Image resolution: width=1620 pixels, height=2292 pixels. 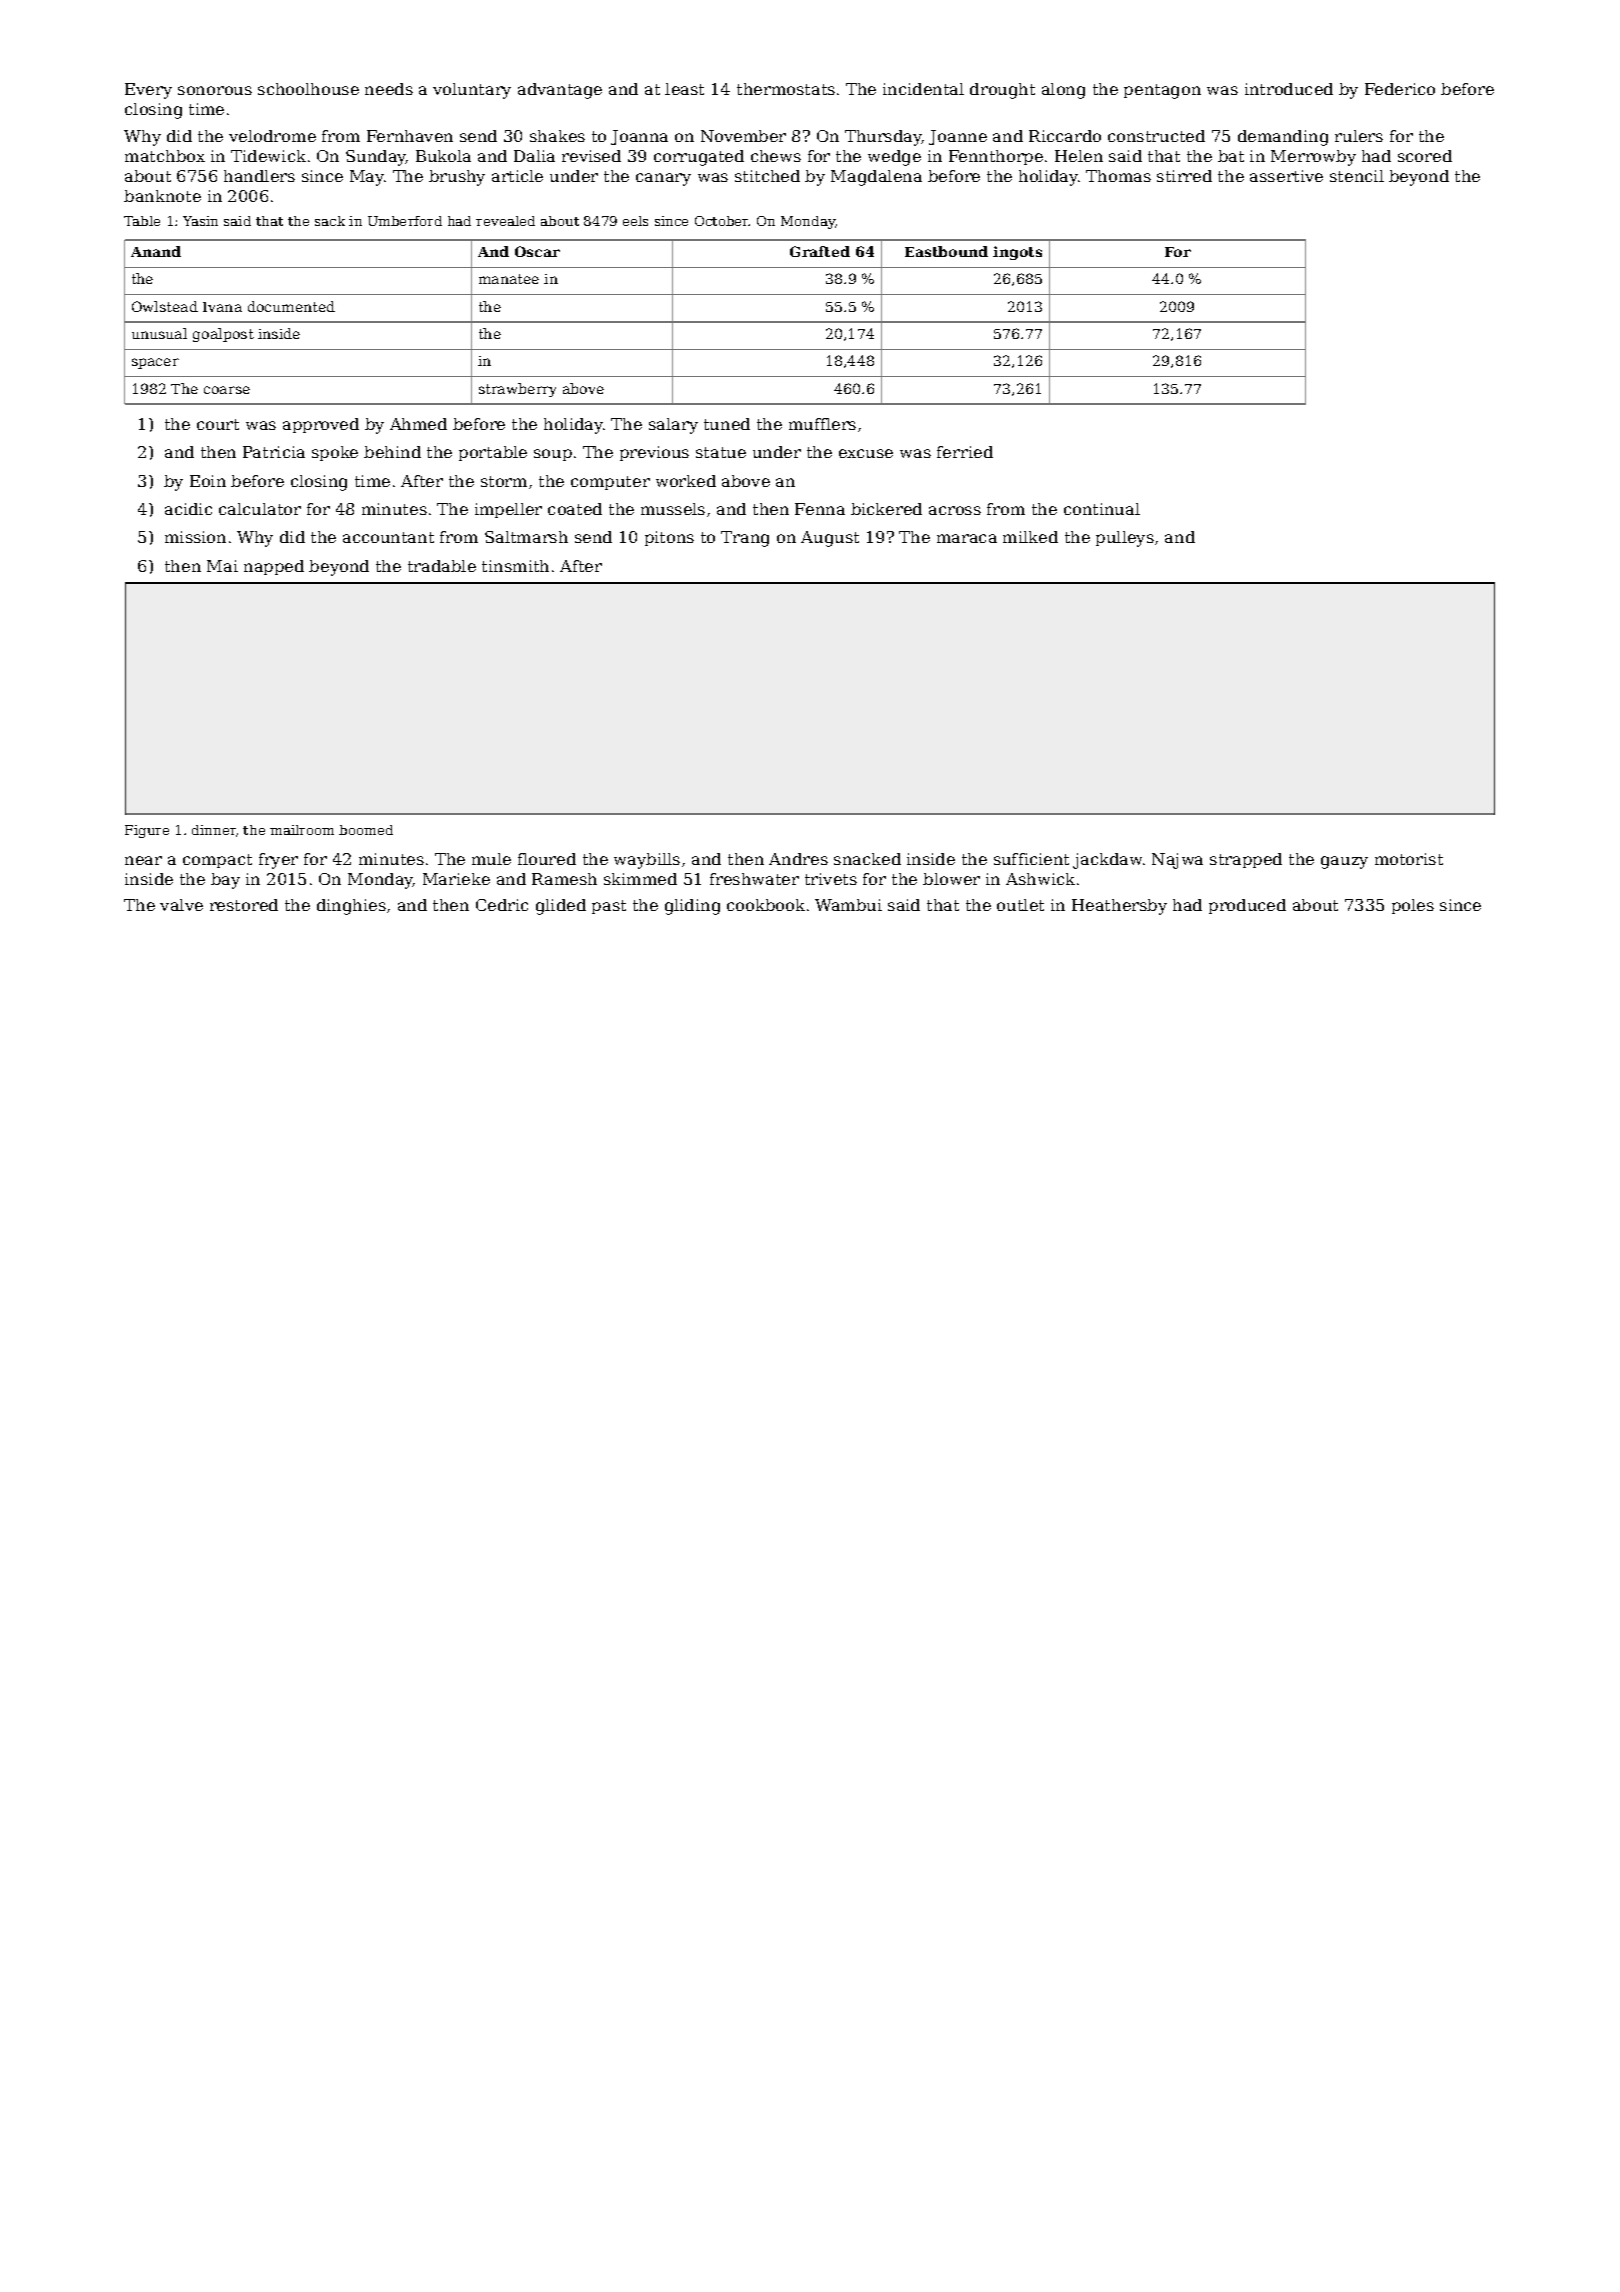 What do you see at coordinates (1002, 91) in the screenshot?
I see `drought` at bounding box center [1002, 91].
